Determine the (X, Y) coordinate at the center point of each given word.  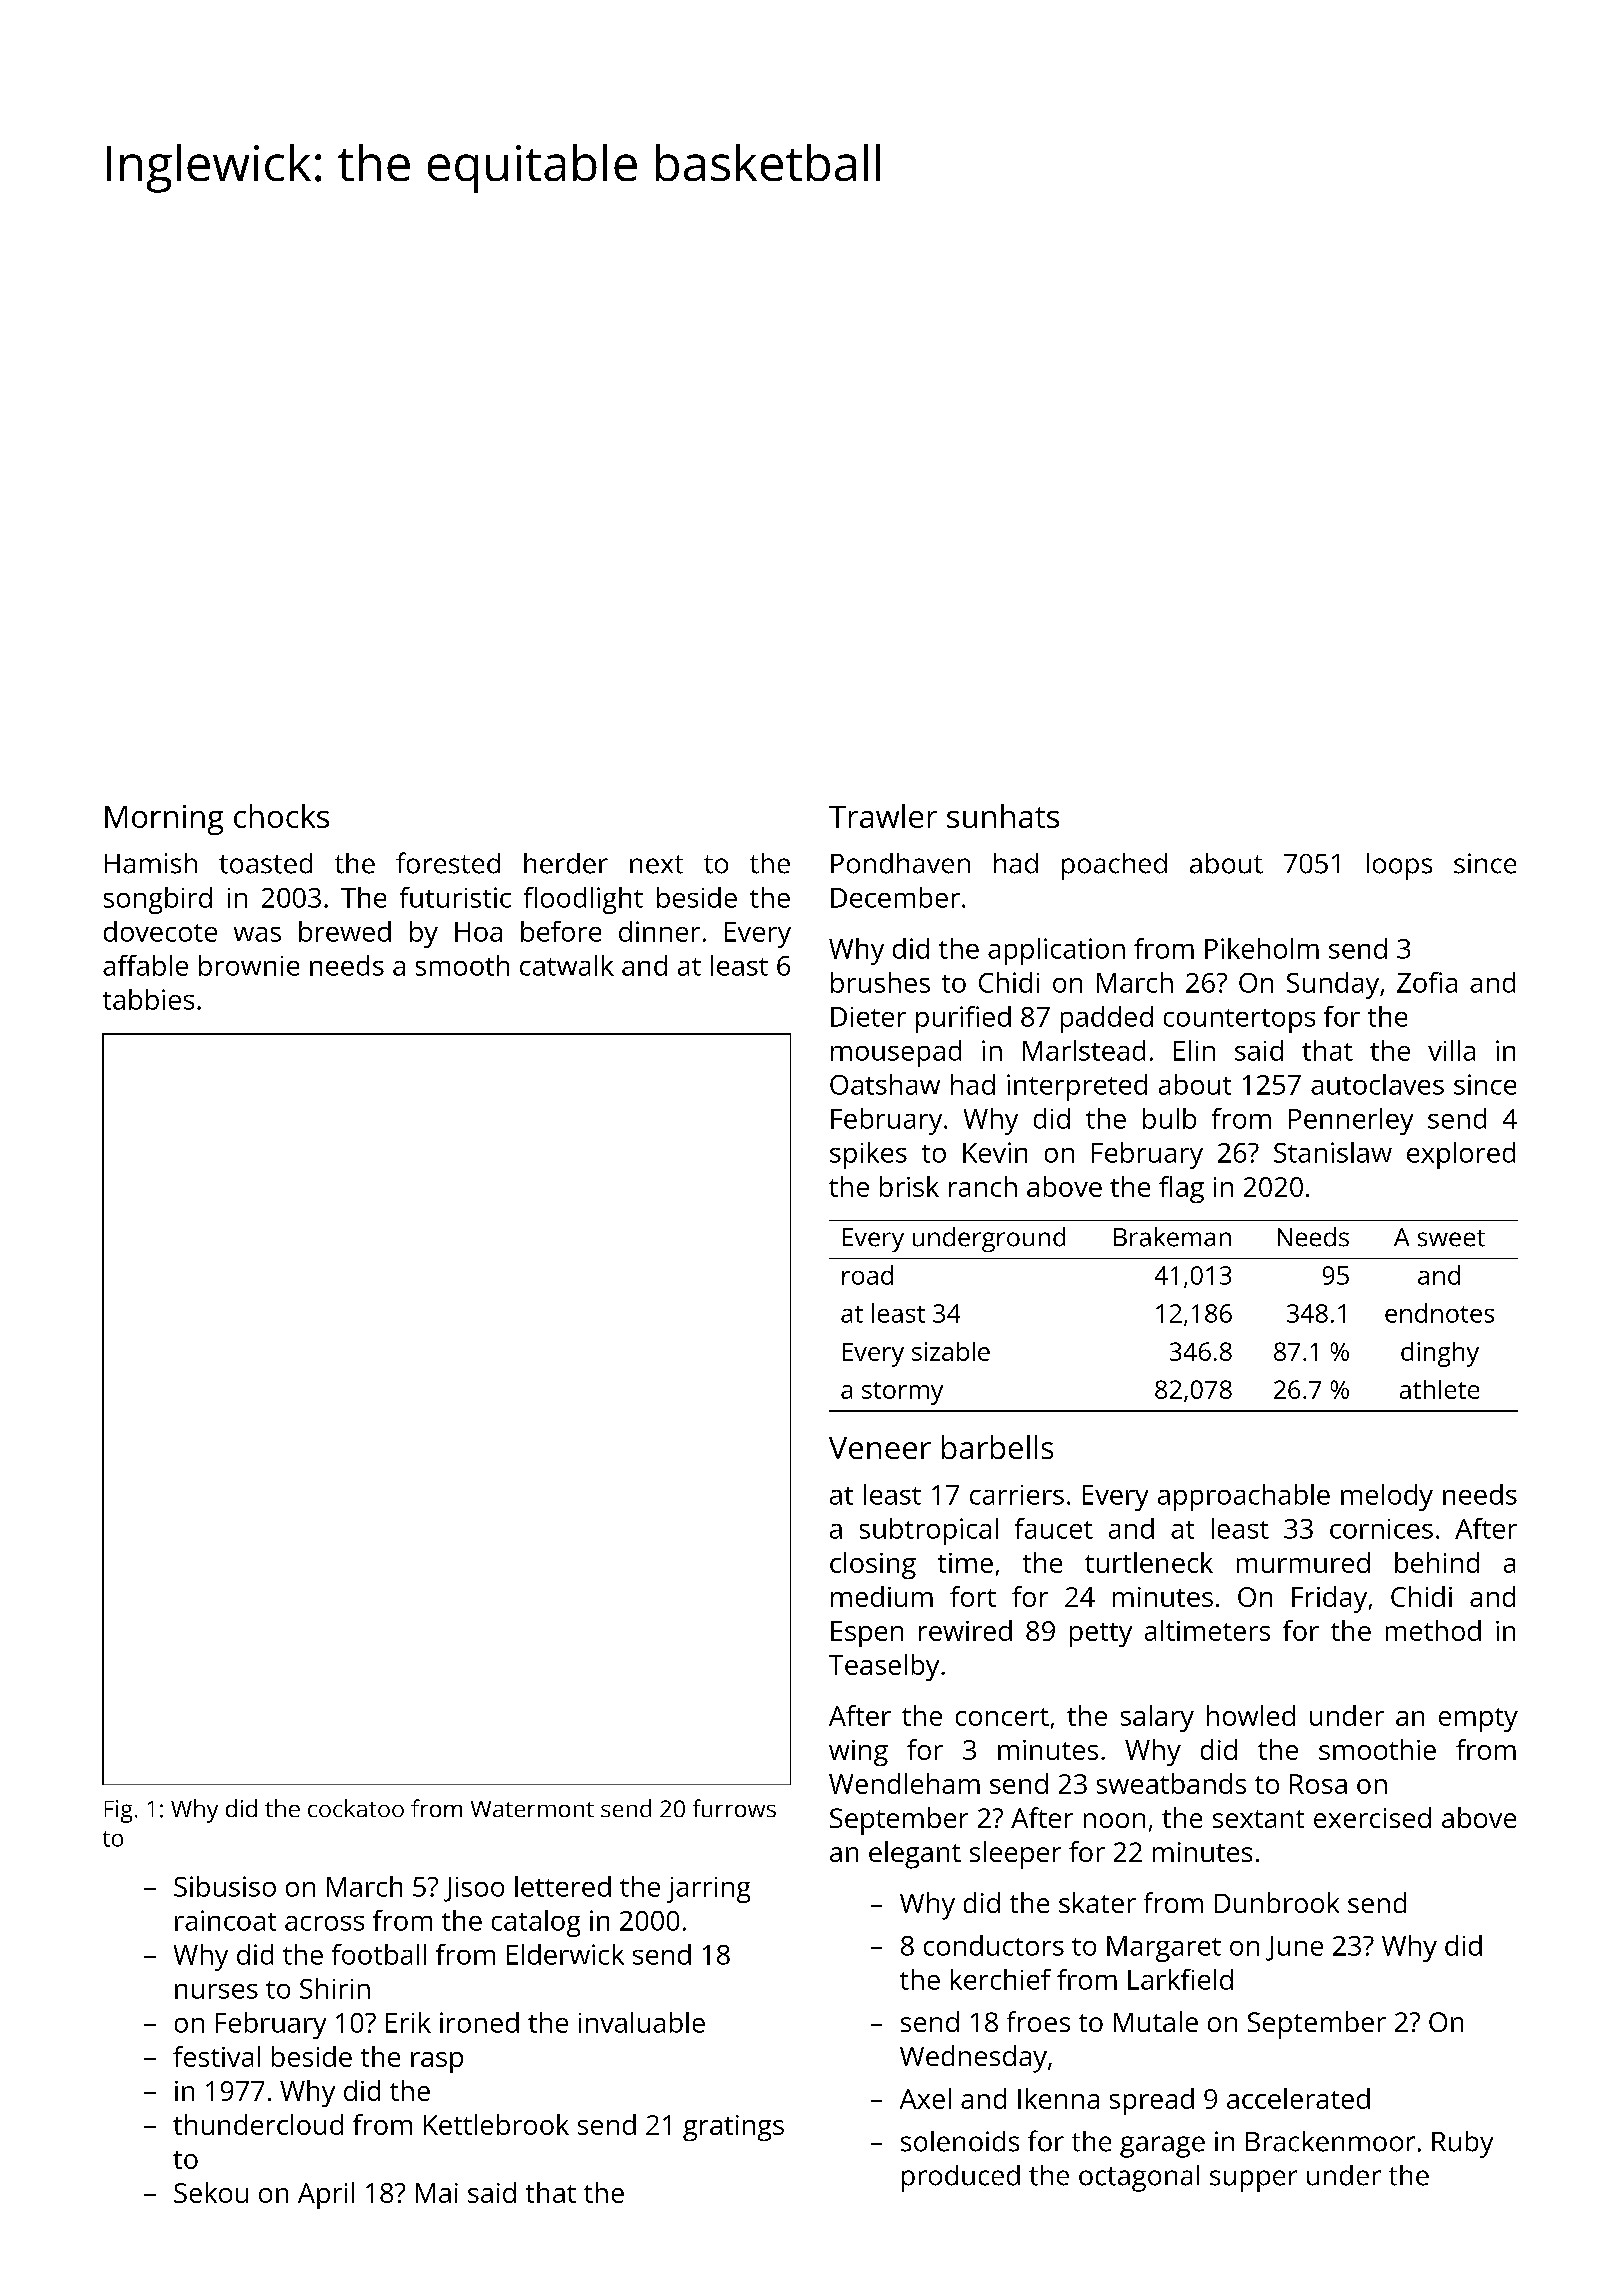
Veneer (880, 1448)
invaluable (642, 2022)
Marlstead (1084, 1050)
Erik (408, 2022)
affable (145, 965)
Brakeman (1172, 1237)
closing (873, 1565)
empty (1478, 1720)
